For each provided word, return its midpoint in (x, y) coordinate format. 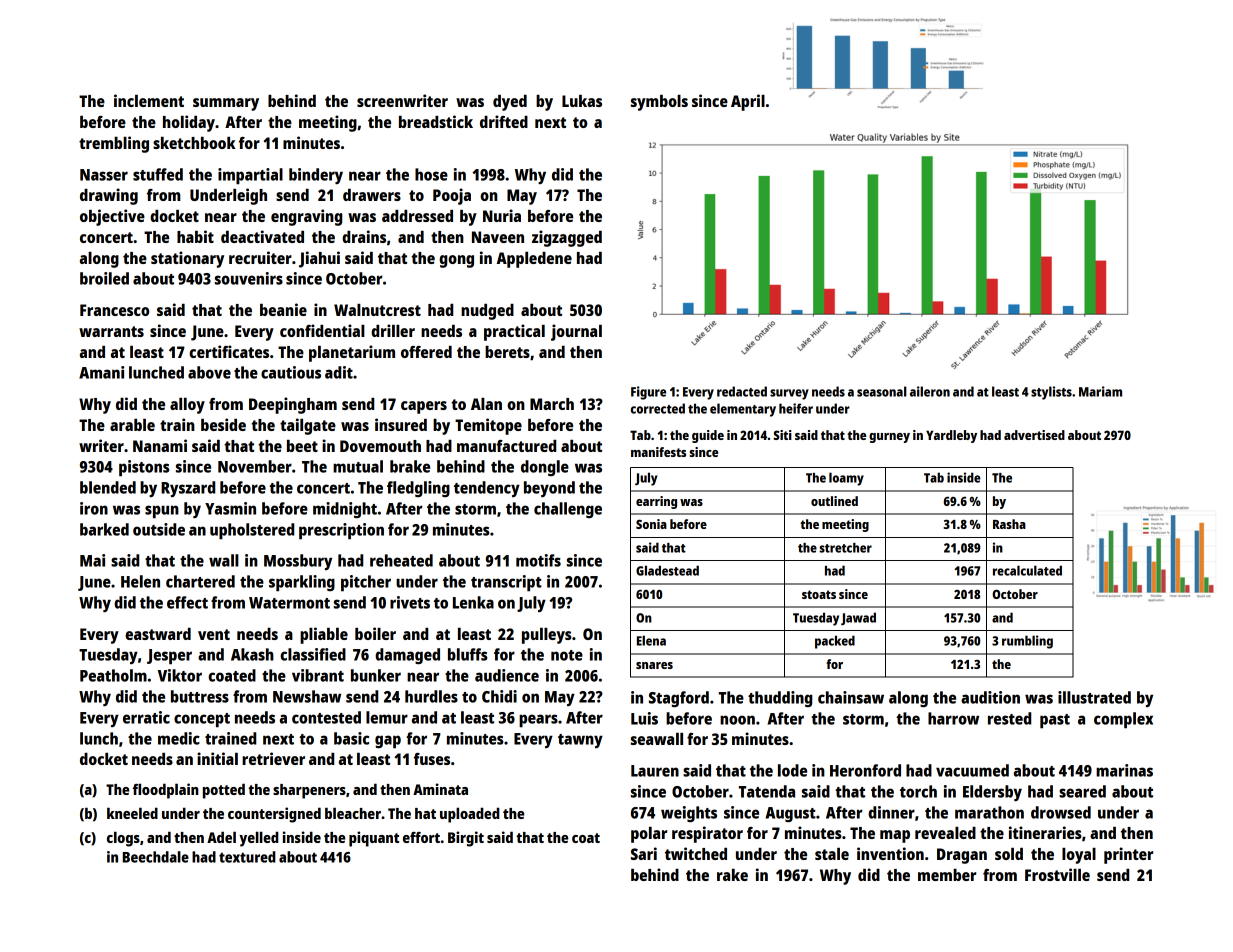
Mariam (1100, 391)
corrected (658, 408)
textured (247, 857)
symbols (659, 103)
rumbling (1027, 642)
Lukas (582, 101)
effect (187, 602)
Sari (644, 853)
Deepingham (293, 405)
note (567, 655)
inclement (149, 100)
